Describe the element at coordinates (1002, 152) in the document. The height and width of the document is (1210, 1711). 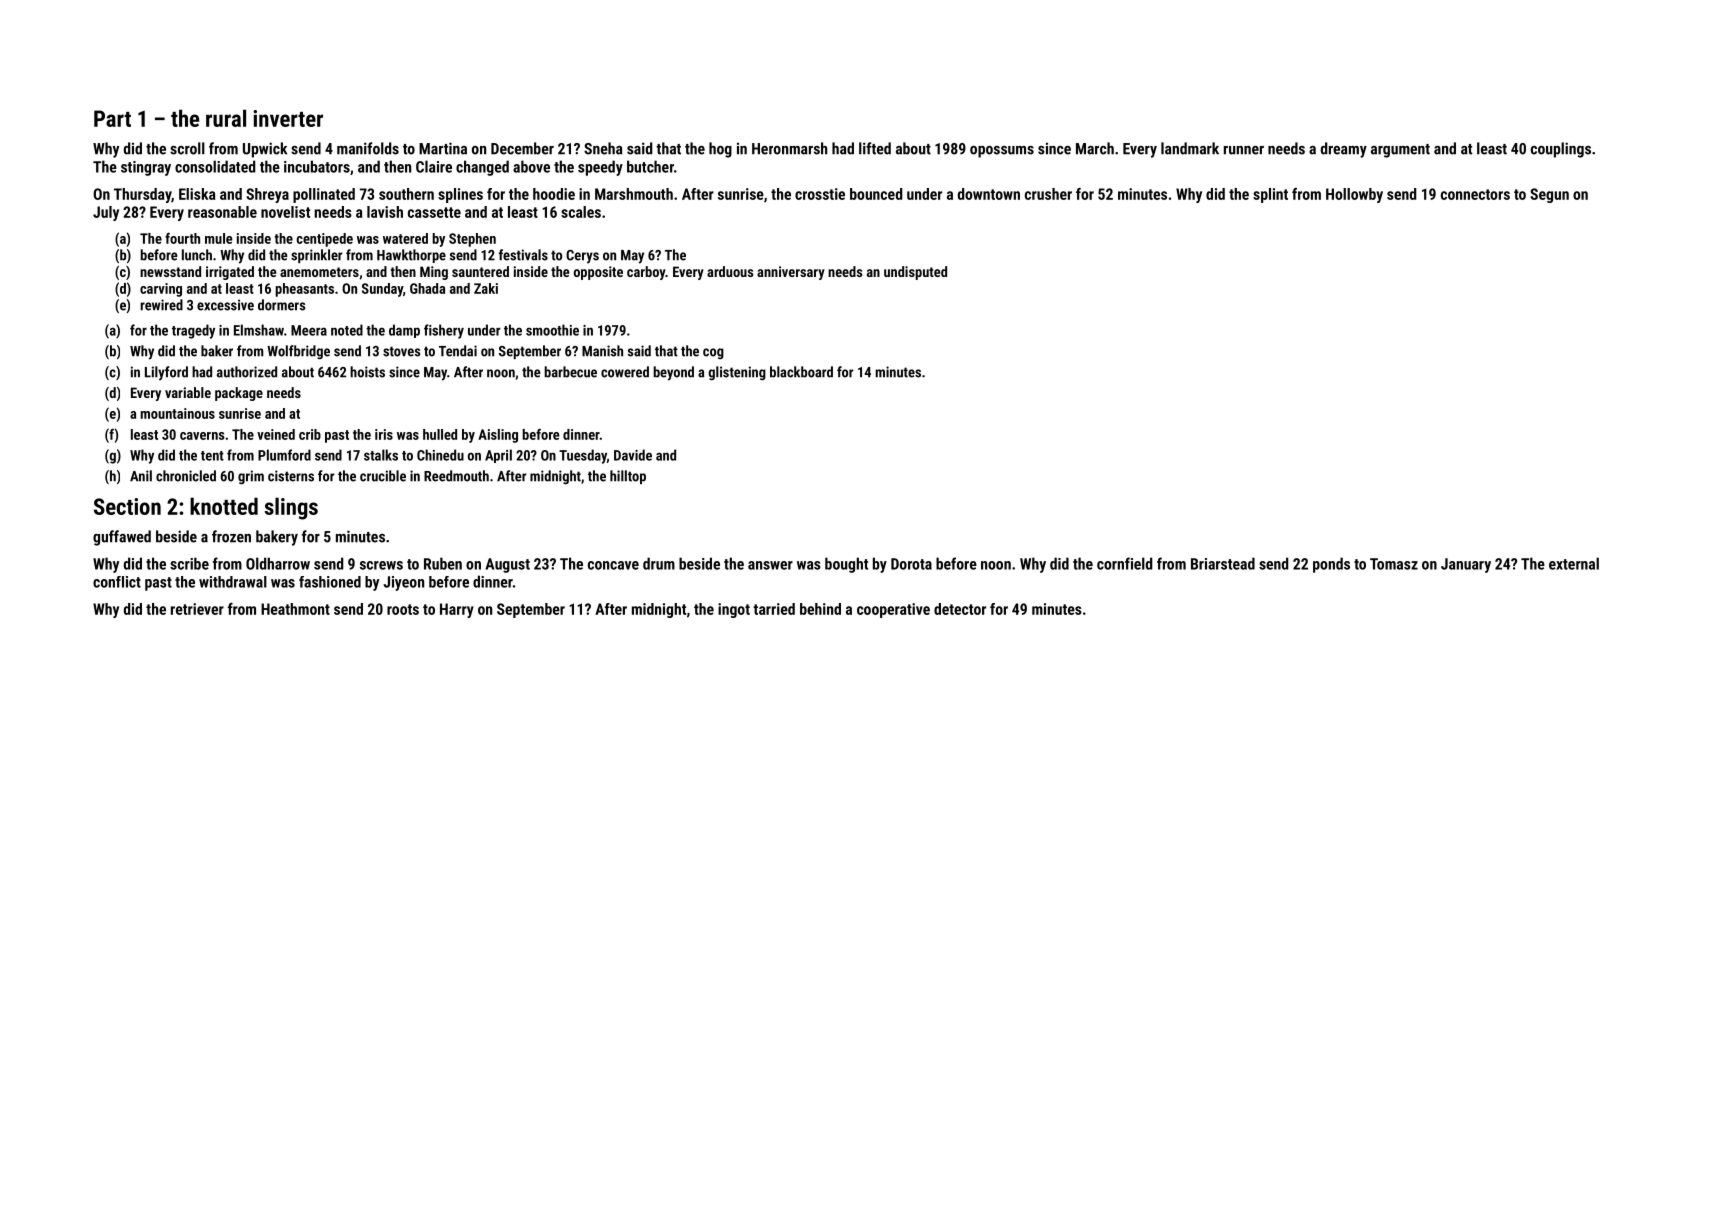
I see `opossums` at that location.
